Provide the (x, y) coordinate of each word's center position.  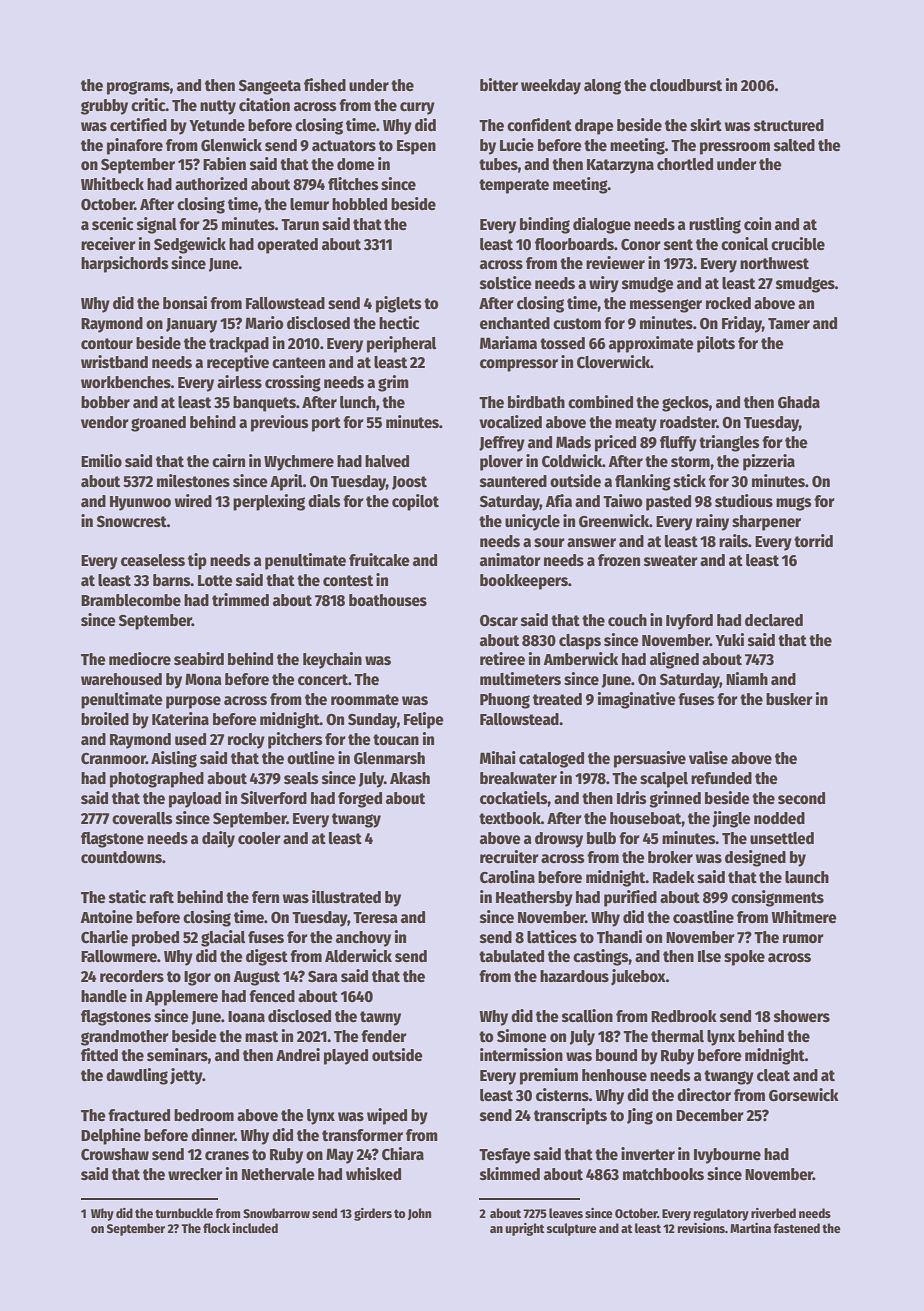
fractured (139, 1115)
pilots (716, 344)
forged (360, 800)
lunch (358, 402)
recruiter (509, 857)
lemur (309, 204)
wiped (387, 1116)
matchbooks (663, 1174)
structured (789, 125)
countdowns (121, 857)
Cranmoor (113, 759)
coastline (703, 917)
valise (708, 757)
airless (239, 381)
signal (157, 225)
